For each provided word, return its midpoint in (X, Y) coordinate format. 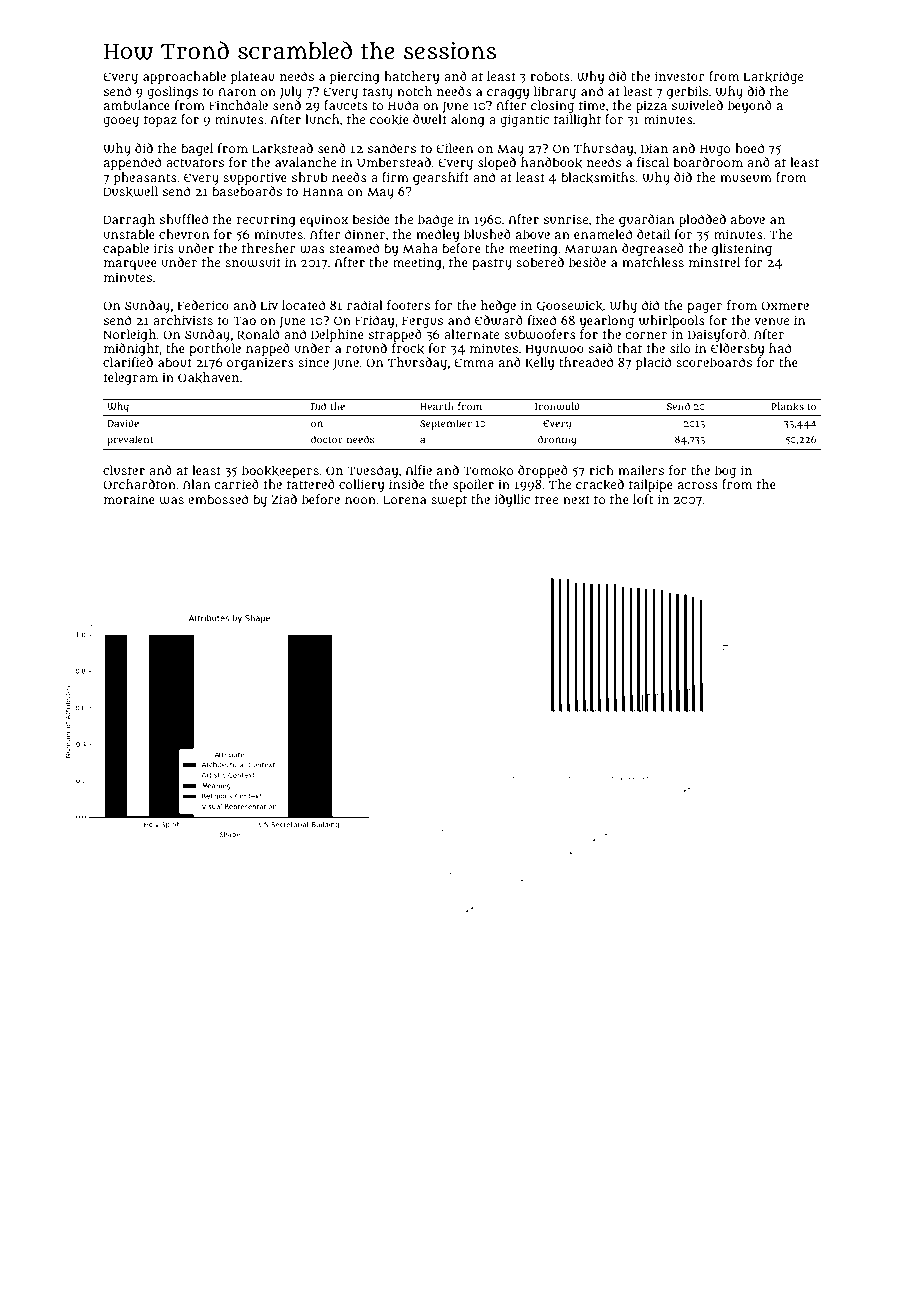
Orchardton (139, 484)
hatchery (412, 77)
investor (680, 76)
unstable (129, 234)
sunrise (566, 219)
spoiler (473, 485)
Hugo (715, 150)
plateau (253, 77)
